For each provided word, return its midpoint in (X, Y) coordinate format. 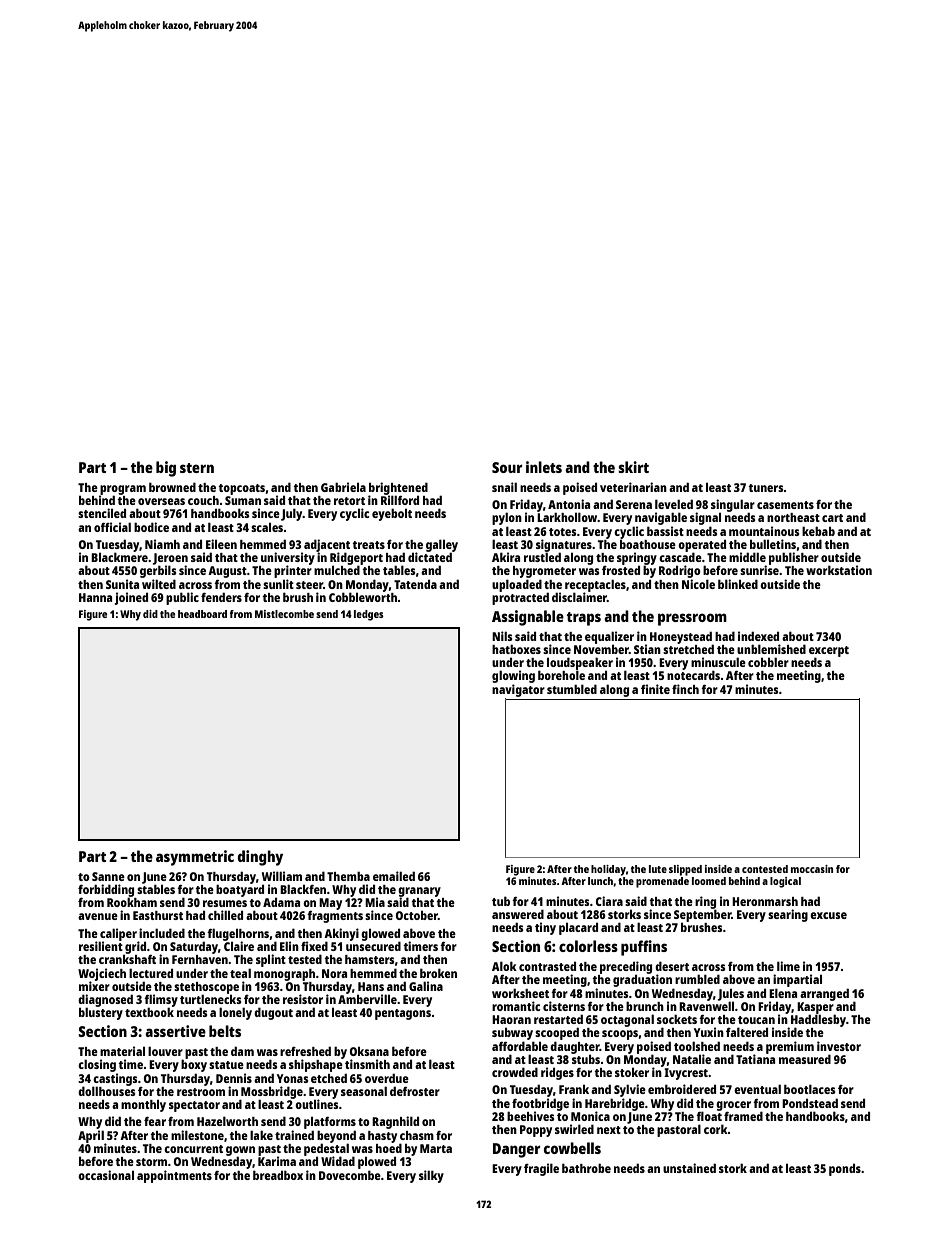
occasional (106, 1175)
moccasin (812, 869)
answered (518, 914)
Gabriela (343, 487)
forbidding (106, 890)
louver (165, 1051)
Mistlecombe (284, 614)
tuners (766, 488)
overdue (387, 1078)
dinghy (260, 858)
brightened (398, 488)
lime (788, 966)
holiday (608, 870)
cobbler (768, 662)
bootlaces (809, 1089)
